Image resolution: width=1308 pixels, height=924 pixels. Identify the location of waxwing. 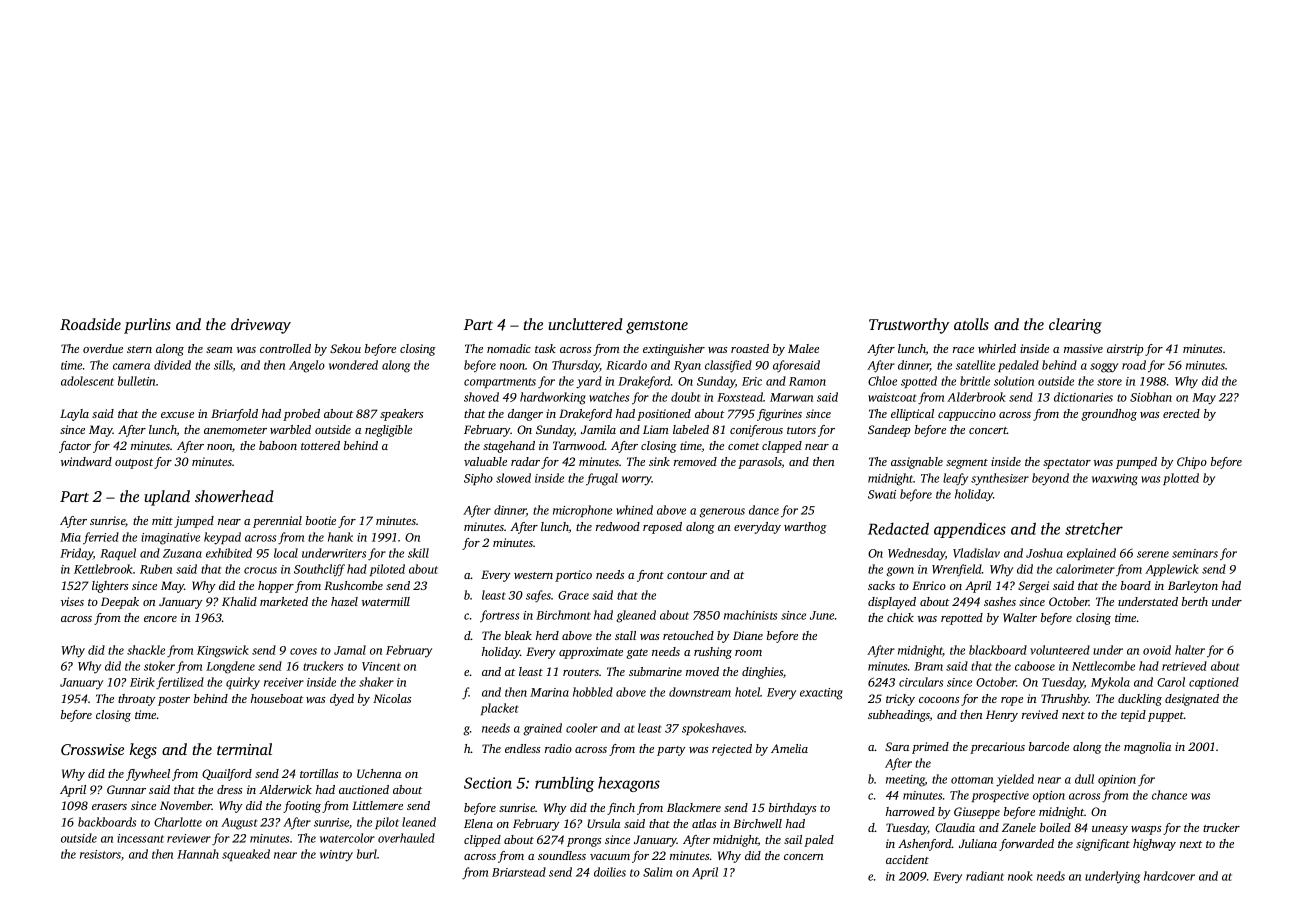
(1115, 480).
